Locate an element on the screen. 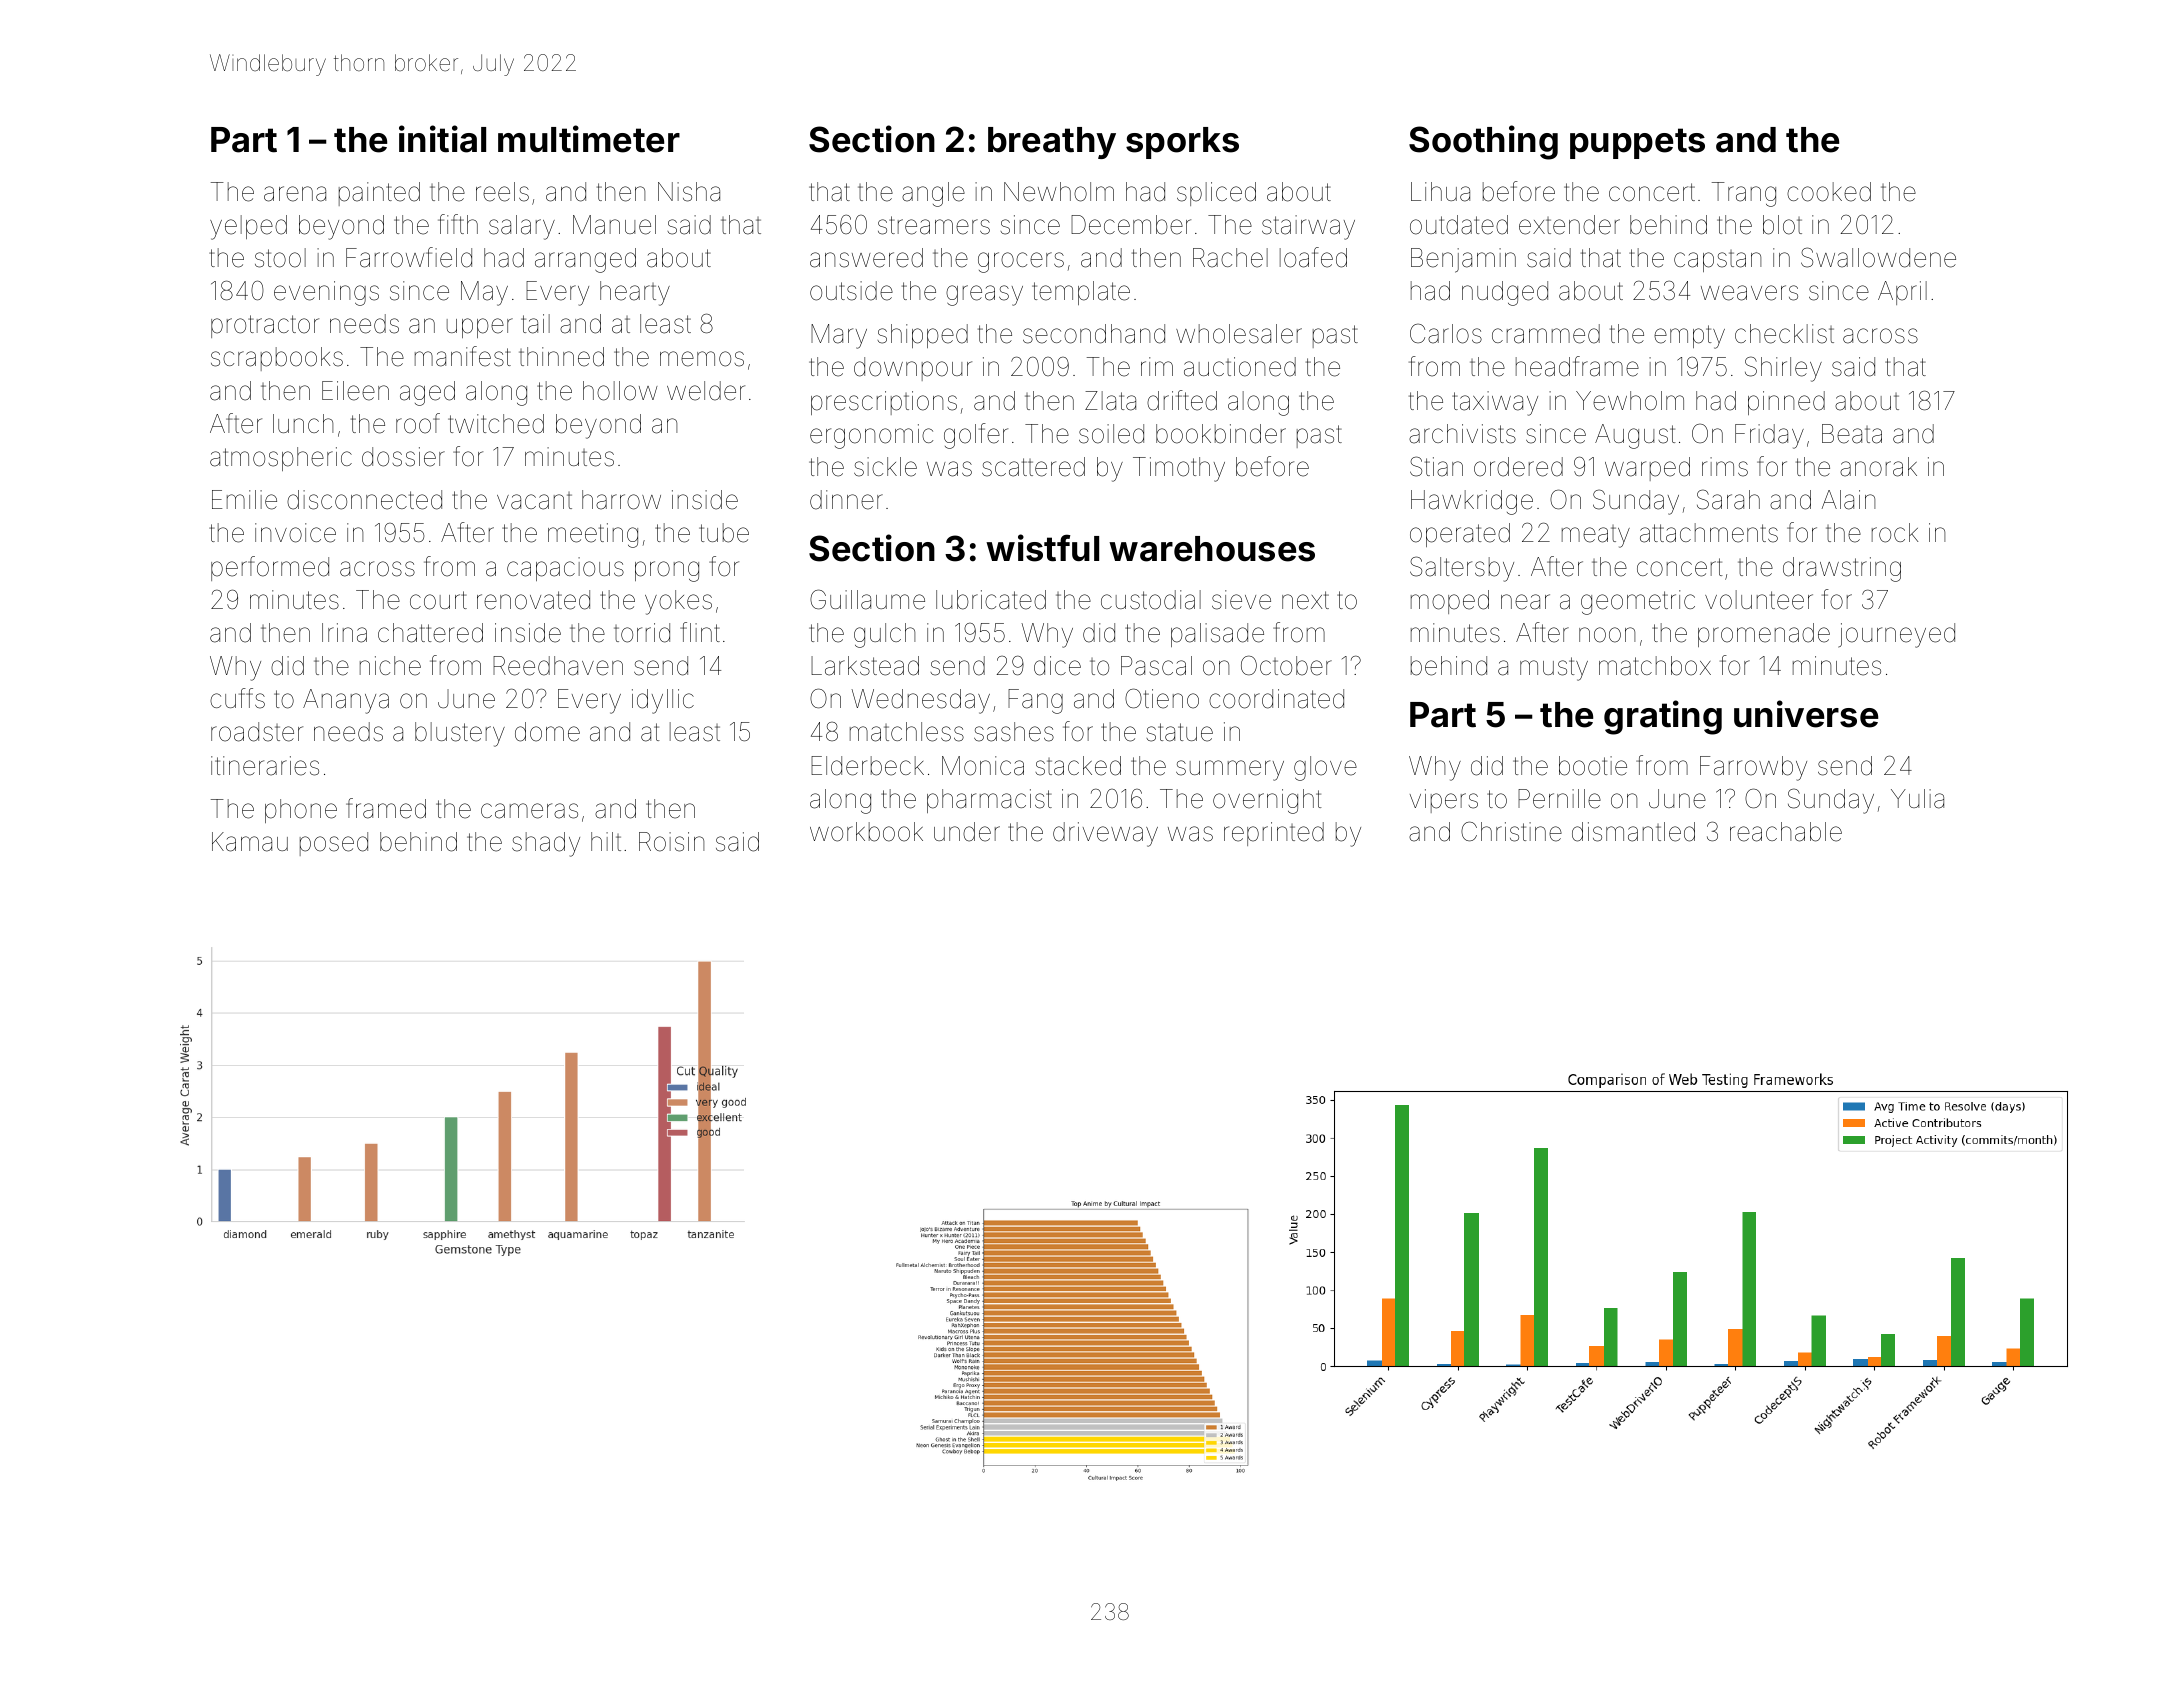 The height and width of the screenshot is (1683, 2178). initial is located at coordinates (442, 139).
